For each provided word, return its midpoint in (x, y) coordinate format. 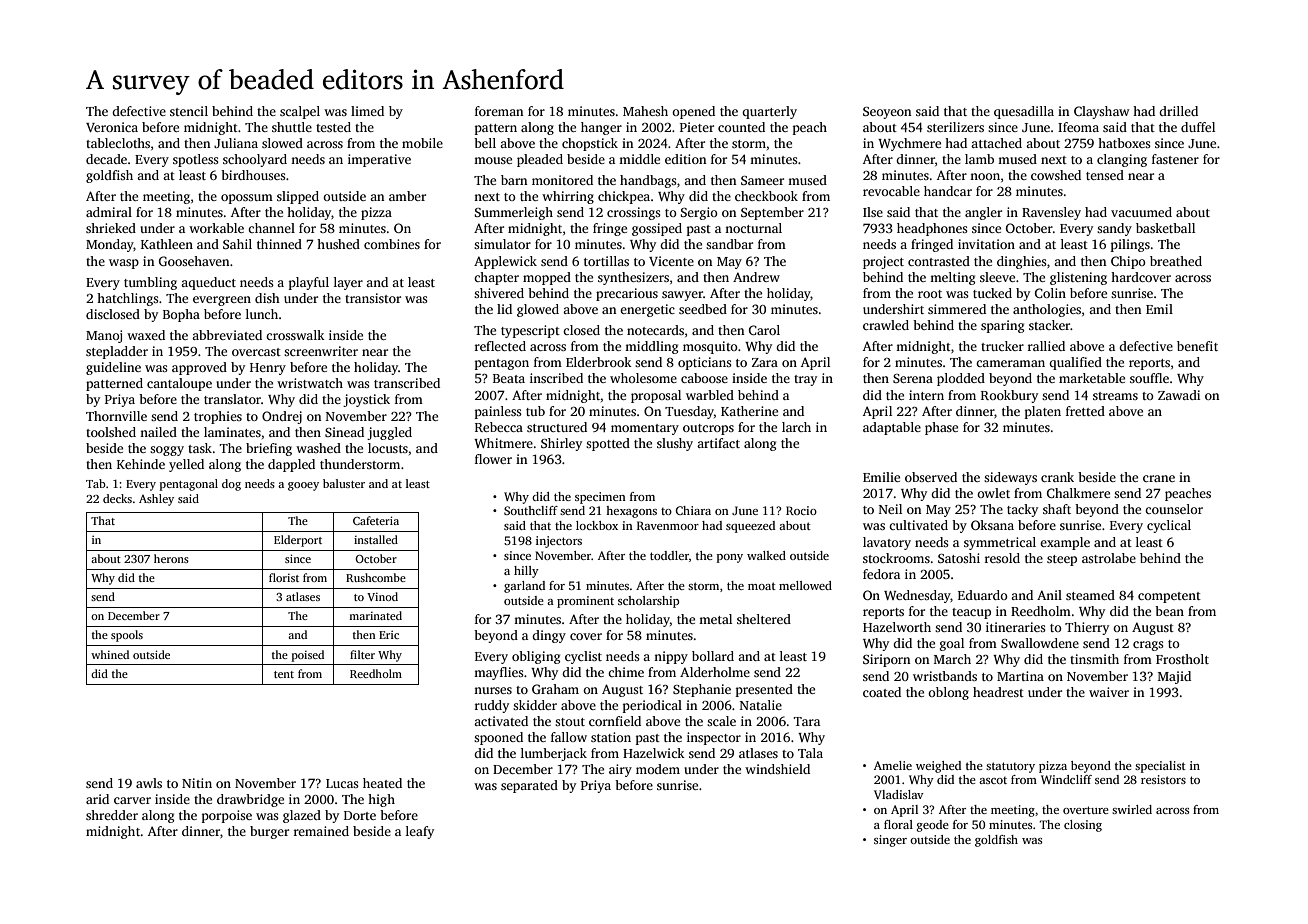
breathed (1176, 261)
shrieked (111, 228)
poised (308, 656)
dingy (549, 636)
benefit (1197, 346)
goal (952, 644)
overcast (256, 352)
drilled (1178, 111)
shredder (112, 815)
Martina (1020, 676)
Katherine (749, 411)
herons (171, 558)
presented (764, 690)
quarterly (769, 112)
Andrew (756, 277)
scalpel (300, 112)
